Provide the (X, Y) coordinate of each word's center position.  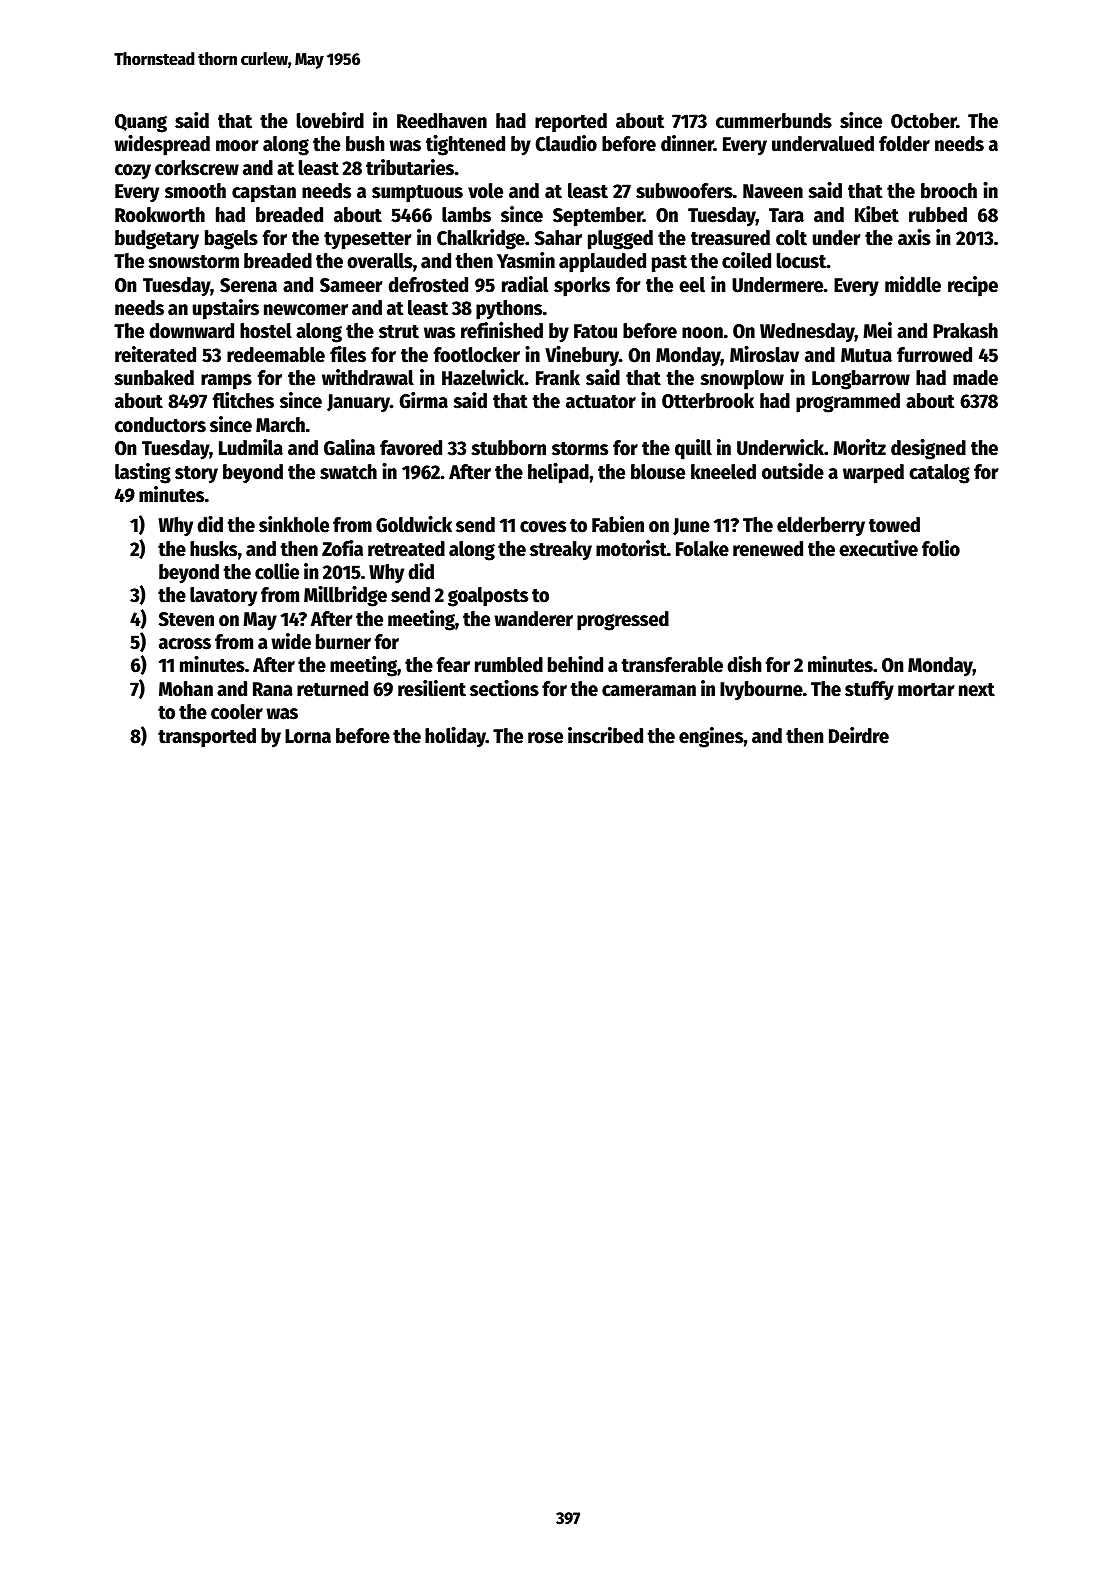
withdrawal (368, 377)
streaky (561, 551)
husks (213, 549)
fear (453, 665)
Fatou (595, 331)
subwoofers (684, 191)
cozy (133, 172)
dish (744, 664)
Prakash (965, 331)
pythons (509, 310)
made (975, 378)
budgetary (157, 240)
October (924, 121)
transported (207, 738)
